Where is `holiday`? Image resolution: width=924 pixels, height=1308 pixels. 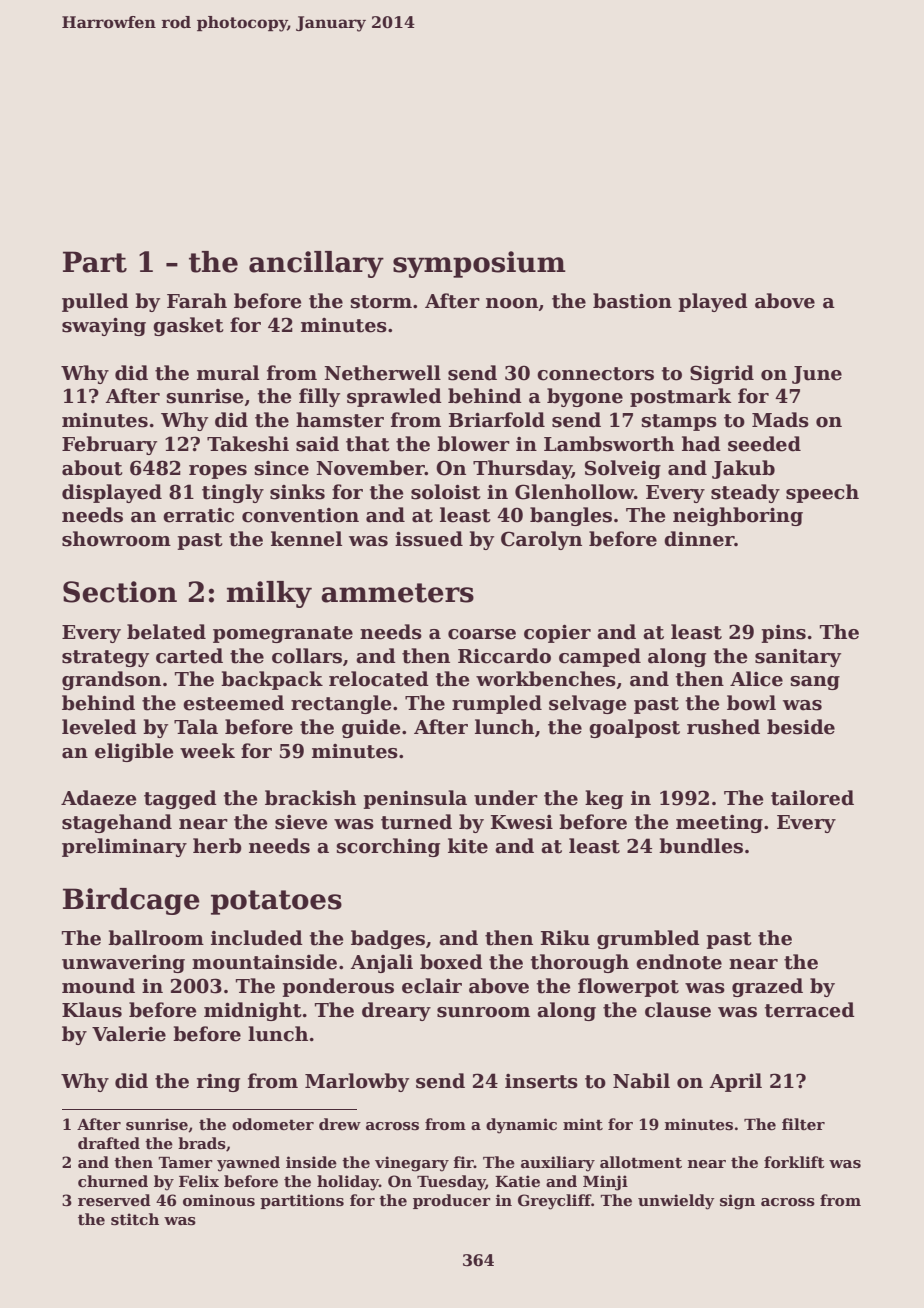
holiday is located at coordinates (348, 1183).
